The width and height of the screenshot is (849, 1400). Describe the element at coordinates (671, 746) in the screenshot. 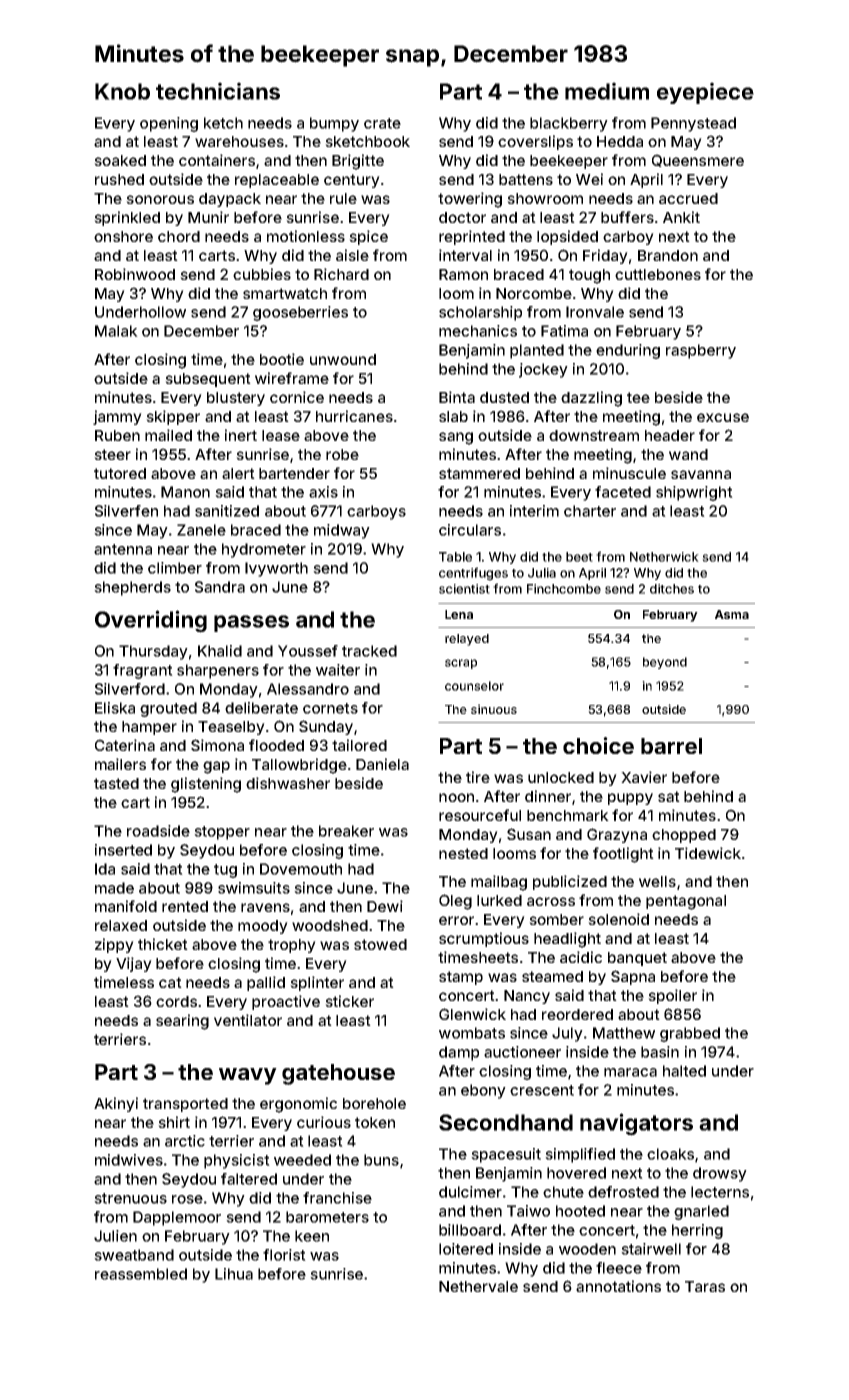

I see `barrel` at that location.
